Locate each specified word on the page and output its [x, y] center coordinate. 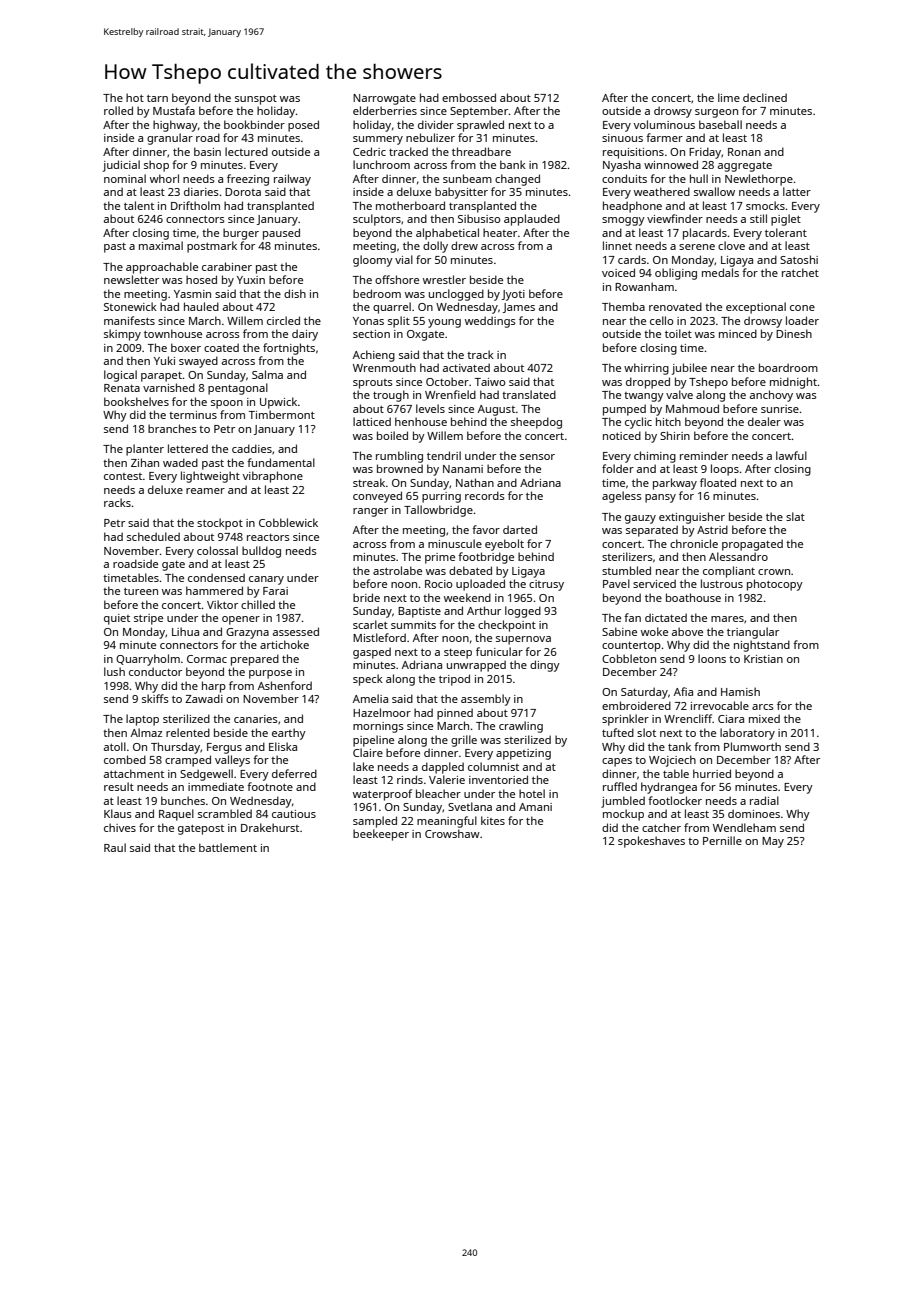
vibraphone [273, 477]
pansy [660, 498]
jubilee [689, 369]
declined [765, 97]
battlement [228, 847]
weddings [490, 322]
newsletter [131, 279]
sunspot [256, 100]
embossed [469, 97]
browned [400, 468]
